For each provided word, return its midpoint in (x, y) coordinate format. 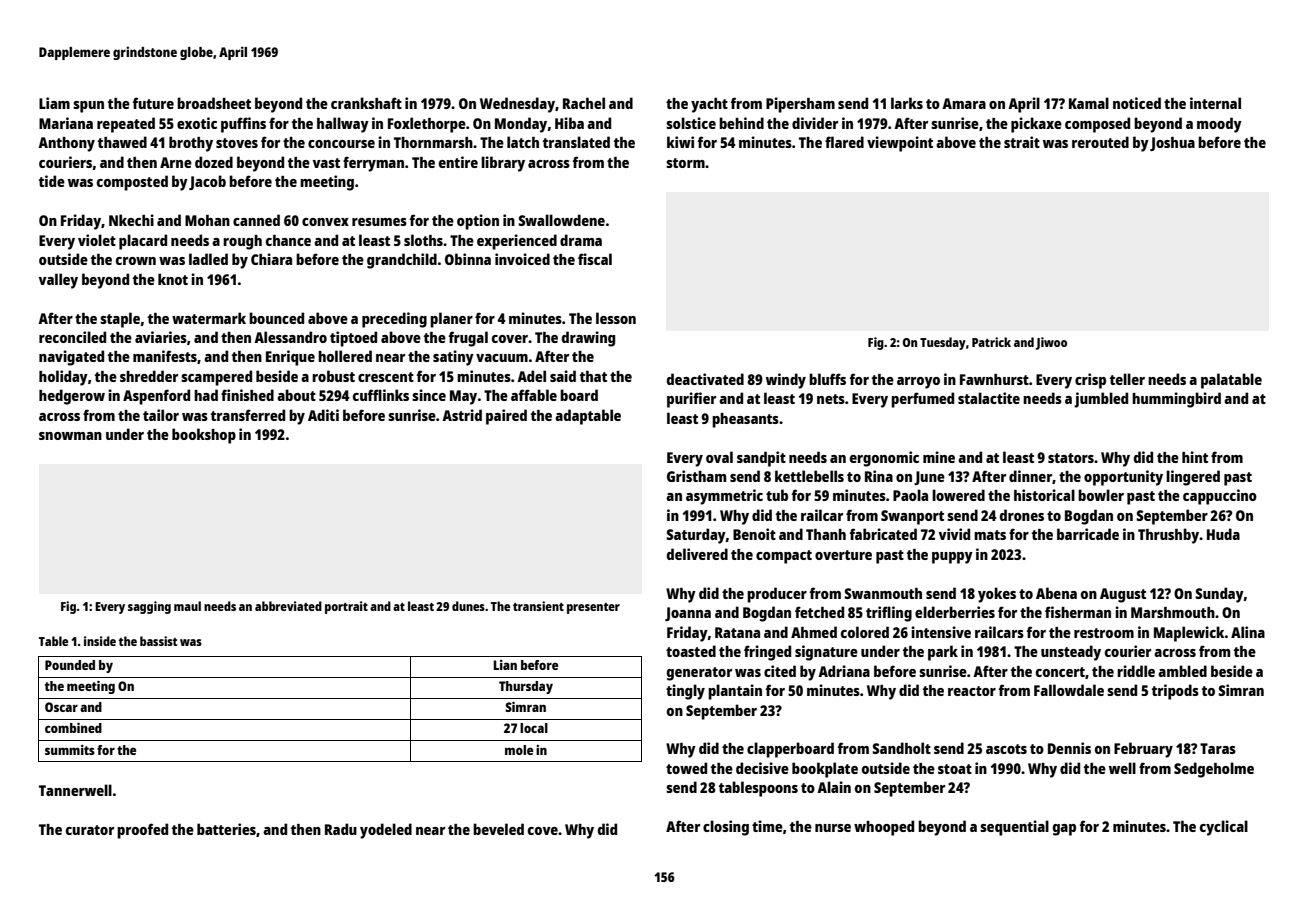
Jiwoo (1051, 343)
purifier (691, 400)
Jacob (207, 182)
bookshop (204, 436)
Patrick (991, 342)
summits (70, 750)
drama (581, 240)
